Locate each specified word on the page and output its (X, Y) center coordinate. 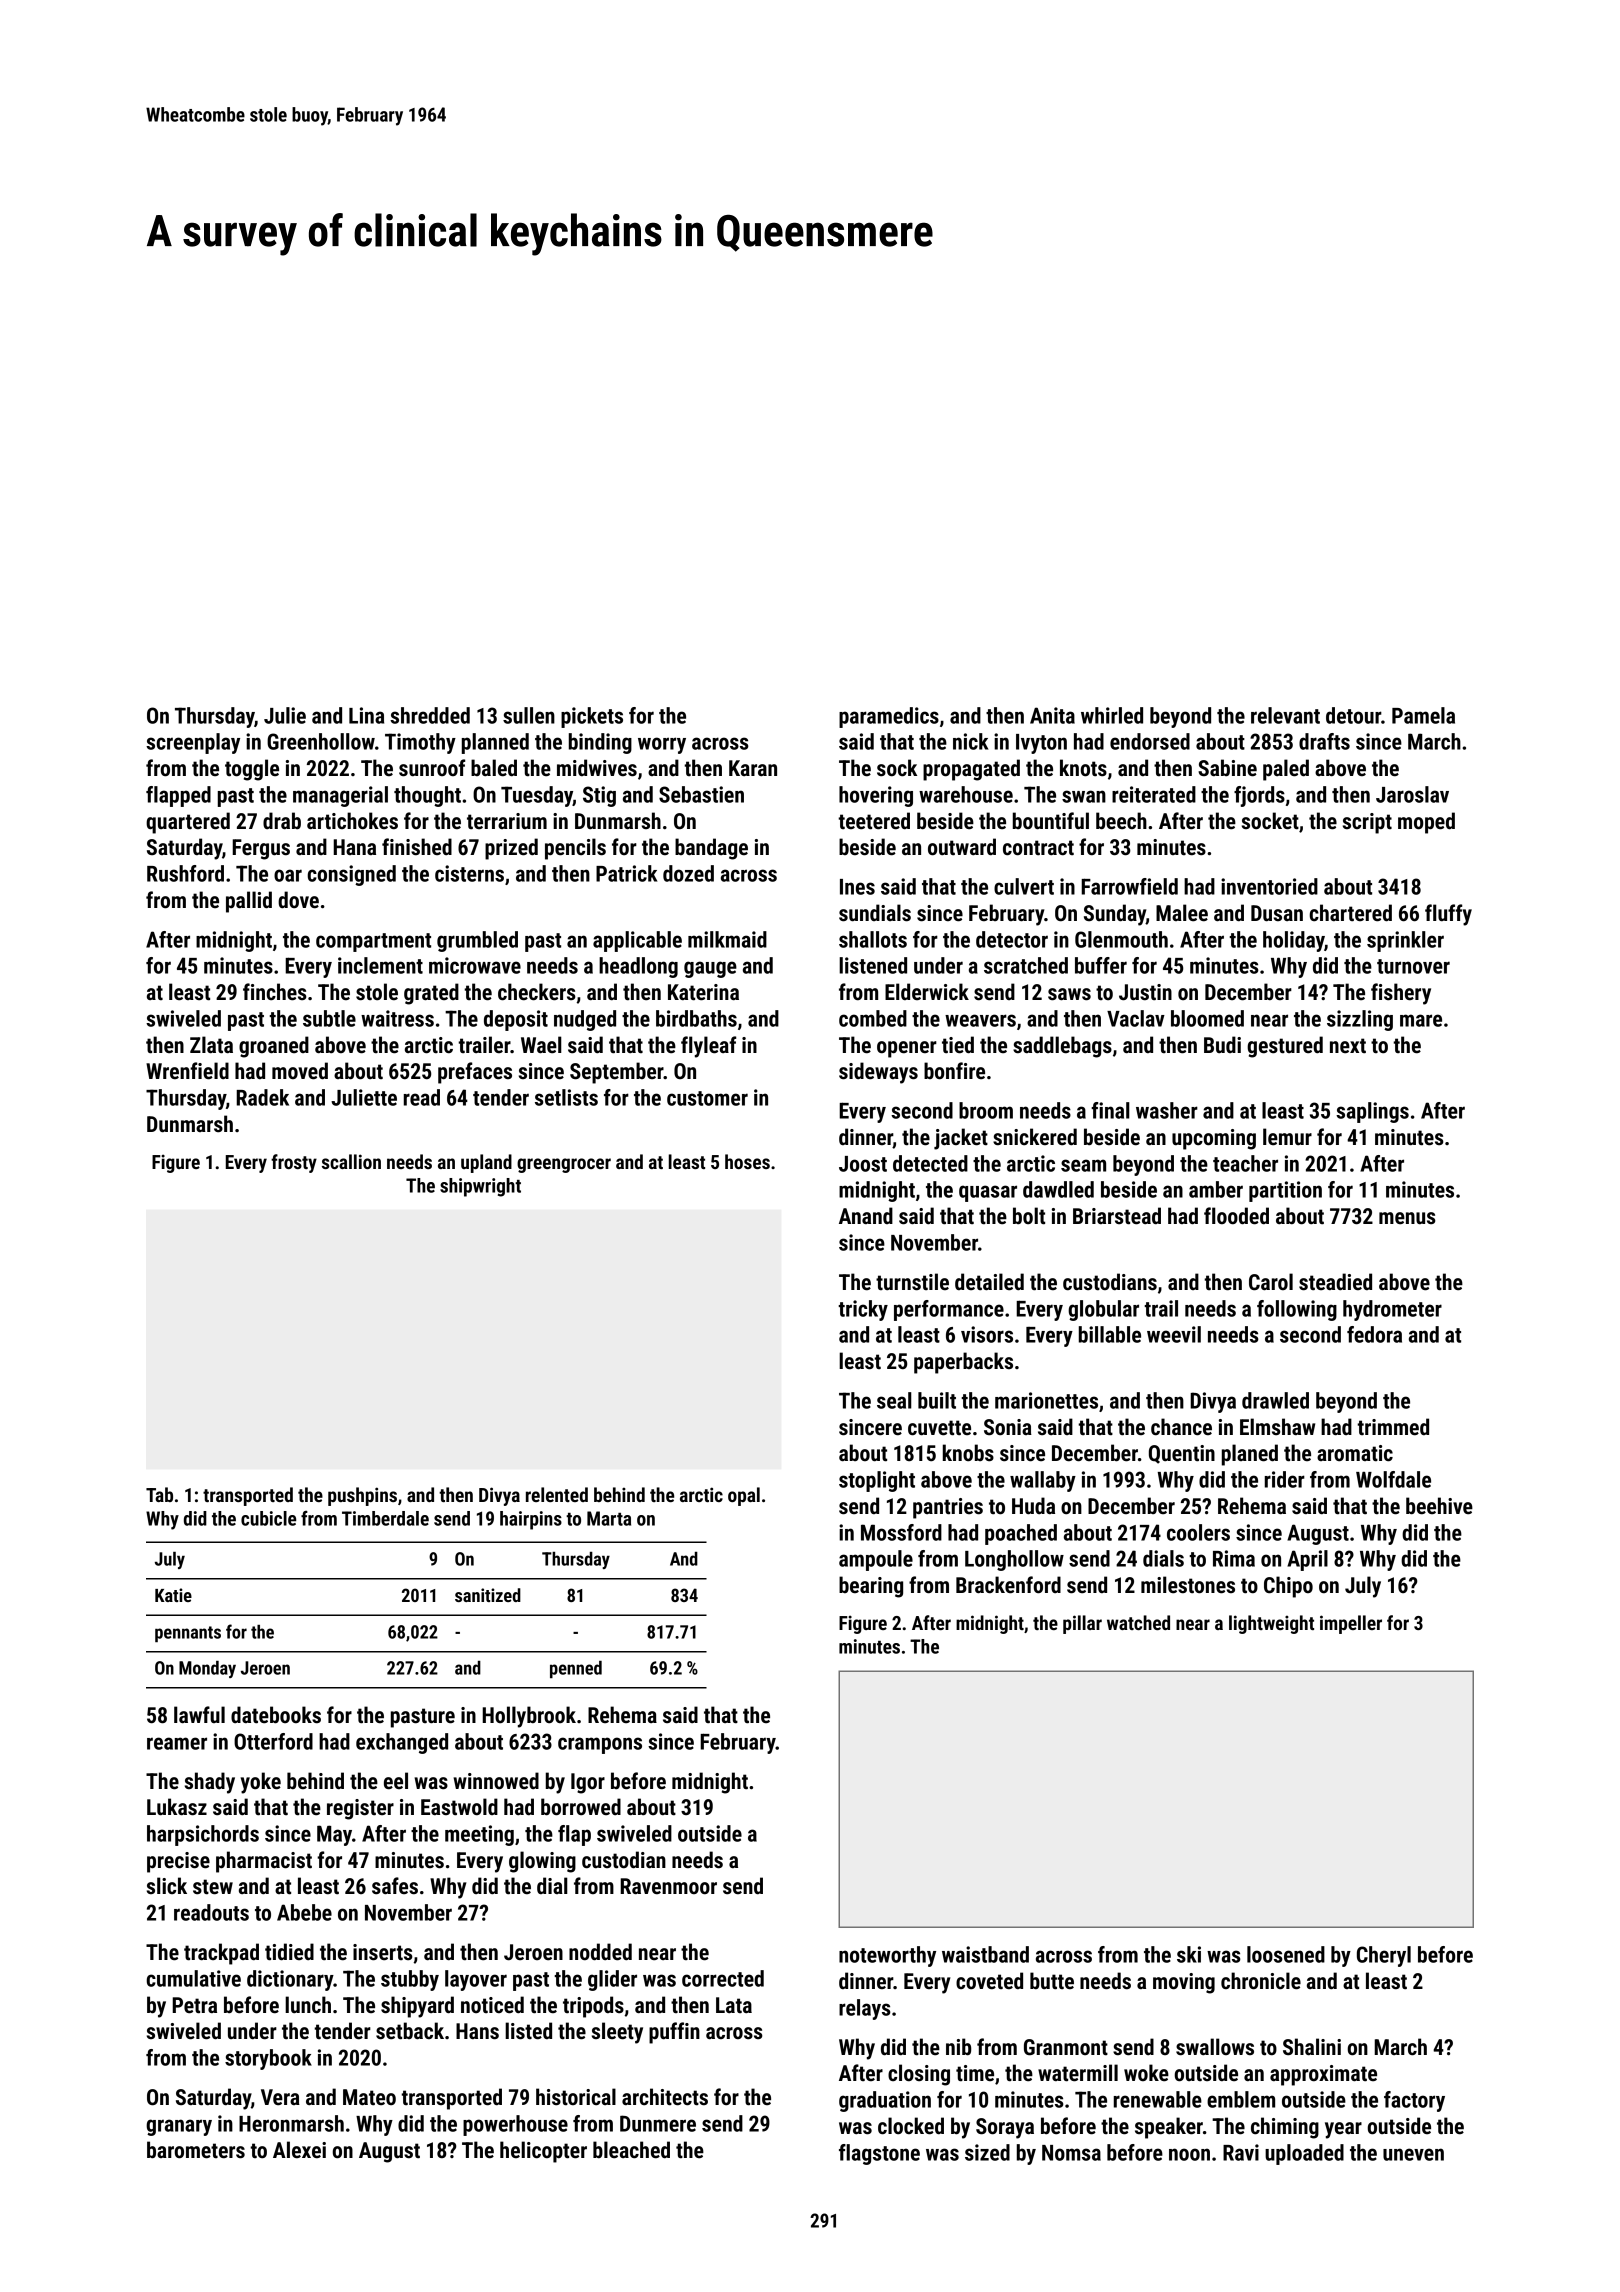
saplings (1372, 1112)
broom (986, 1110)
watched (1138, 1622)
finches (275, 992)
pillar (1082, 1624)
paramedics (889, 717)
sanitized (488, 1595)
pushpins (362, 1496)
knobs (968, 1453)
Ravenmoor (668, 1886)
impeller (1351, 1624)
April (1307, 1560)
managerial (340, 796)
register (360, 1809)
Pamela (1423, 715)
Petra (194, 2005)
